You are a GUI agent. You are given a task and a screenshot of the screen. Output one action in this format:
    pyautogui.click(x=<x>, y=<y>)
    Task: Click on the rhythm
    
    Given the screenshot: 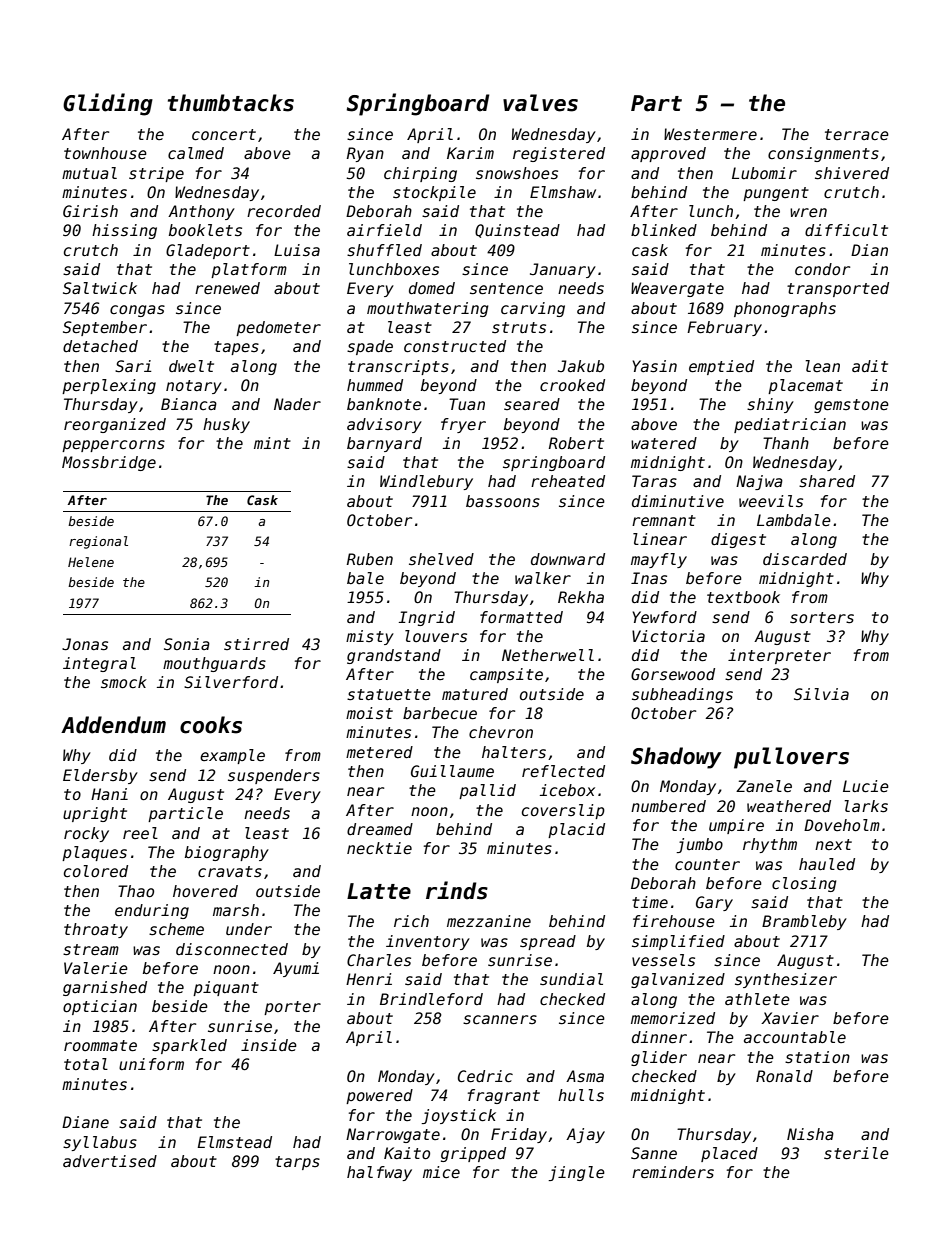 What is the action you would take?
    pyautogui.click(x=770, y=845)
